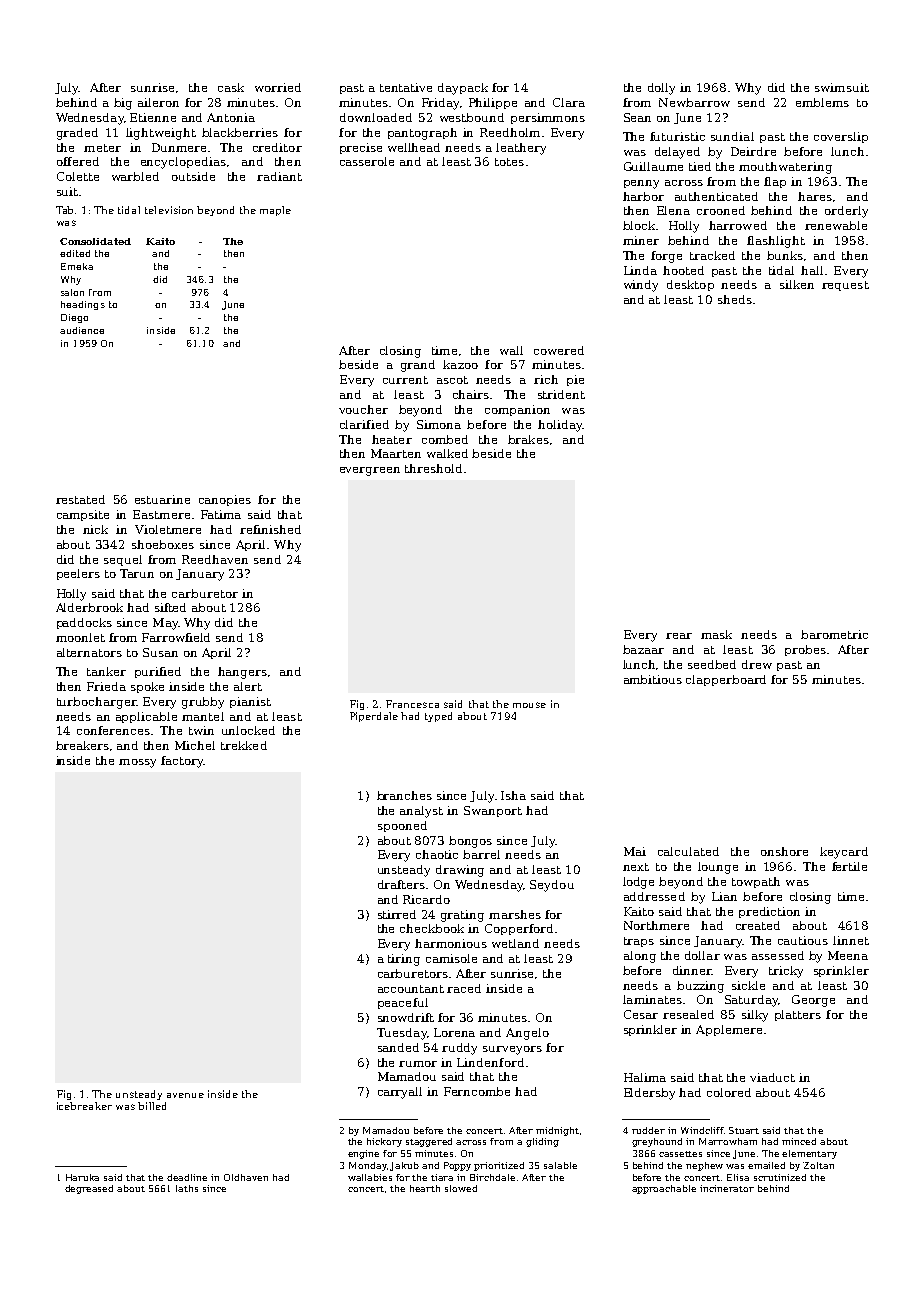 The height and width of the page is (1308, 924). Describe the element at coordinates (470, 842) in the page. I see `bongos` at that location.
